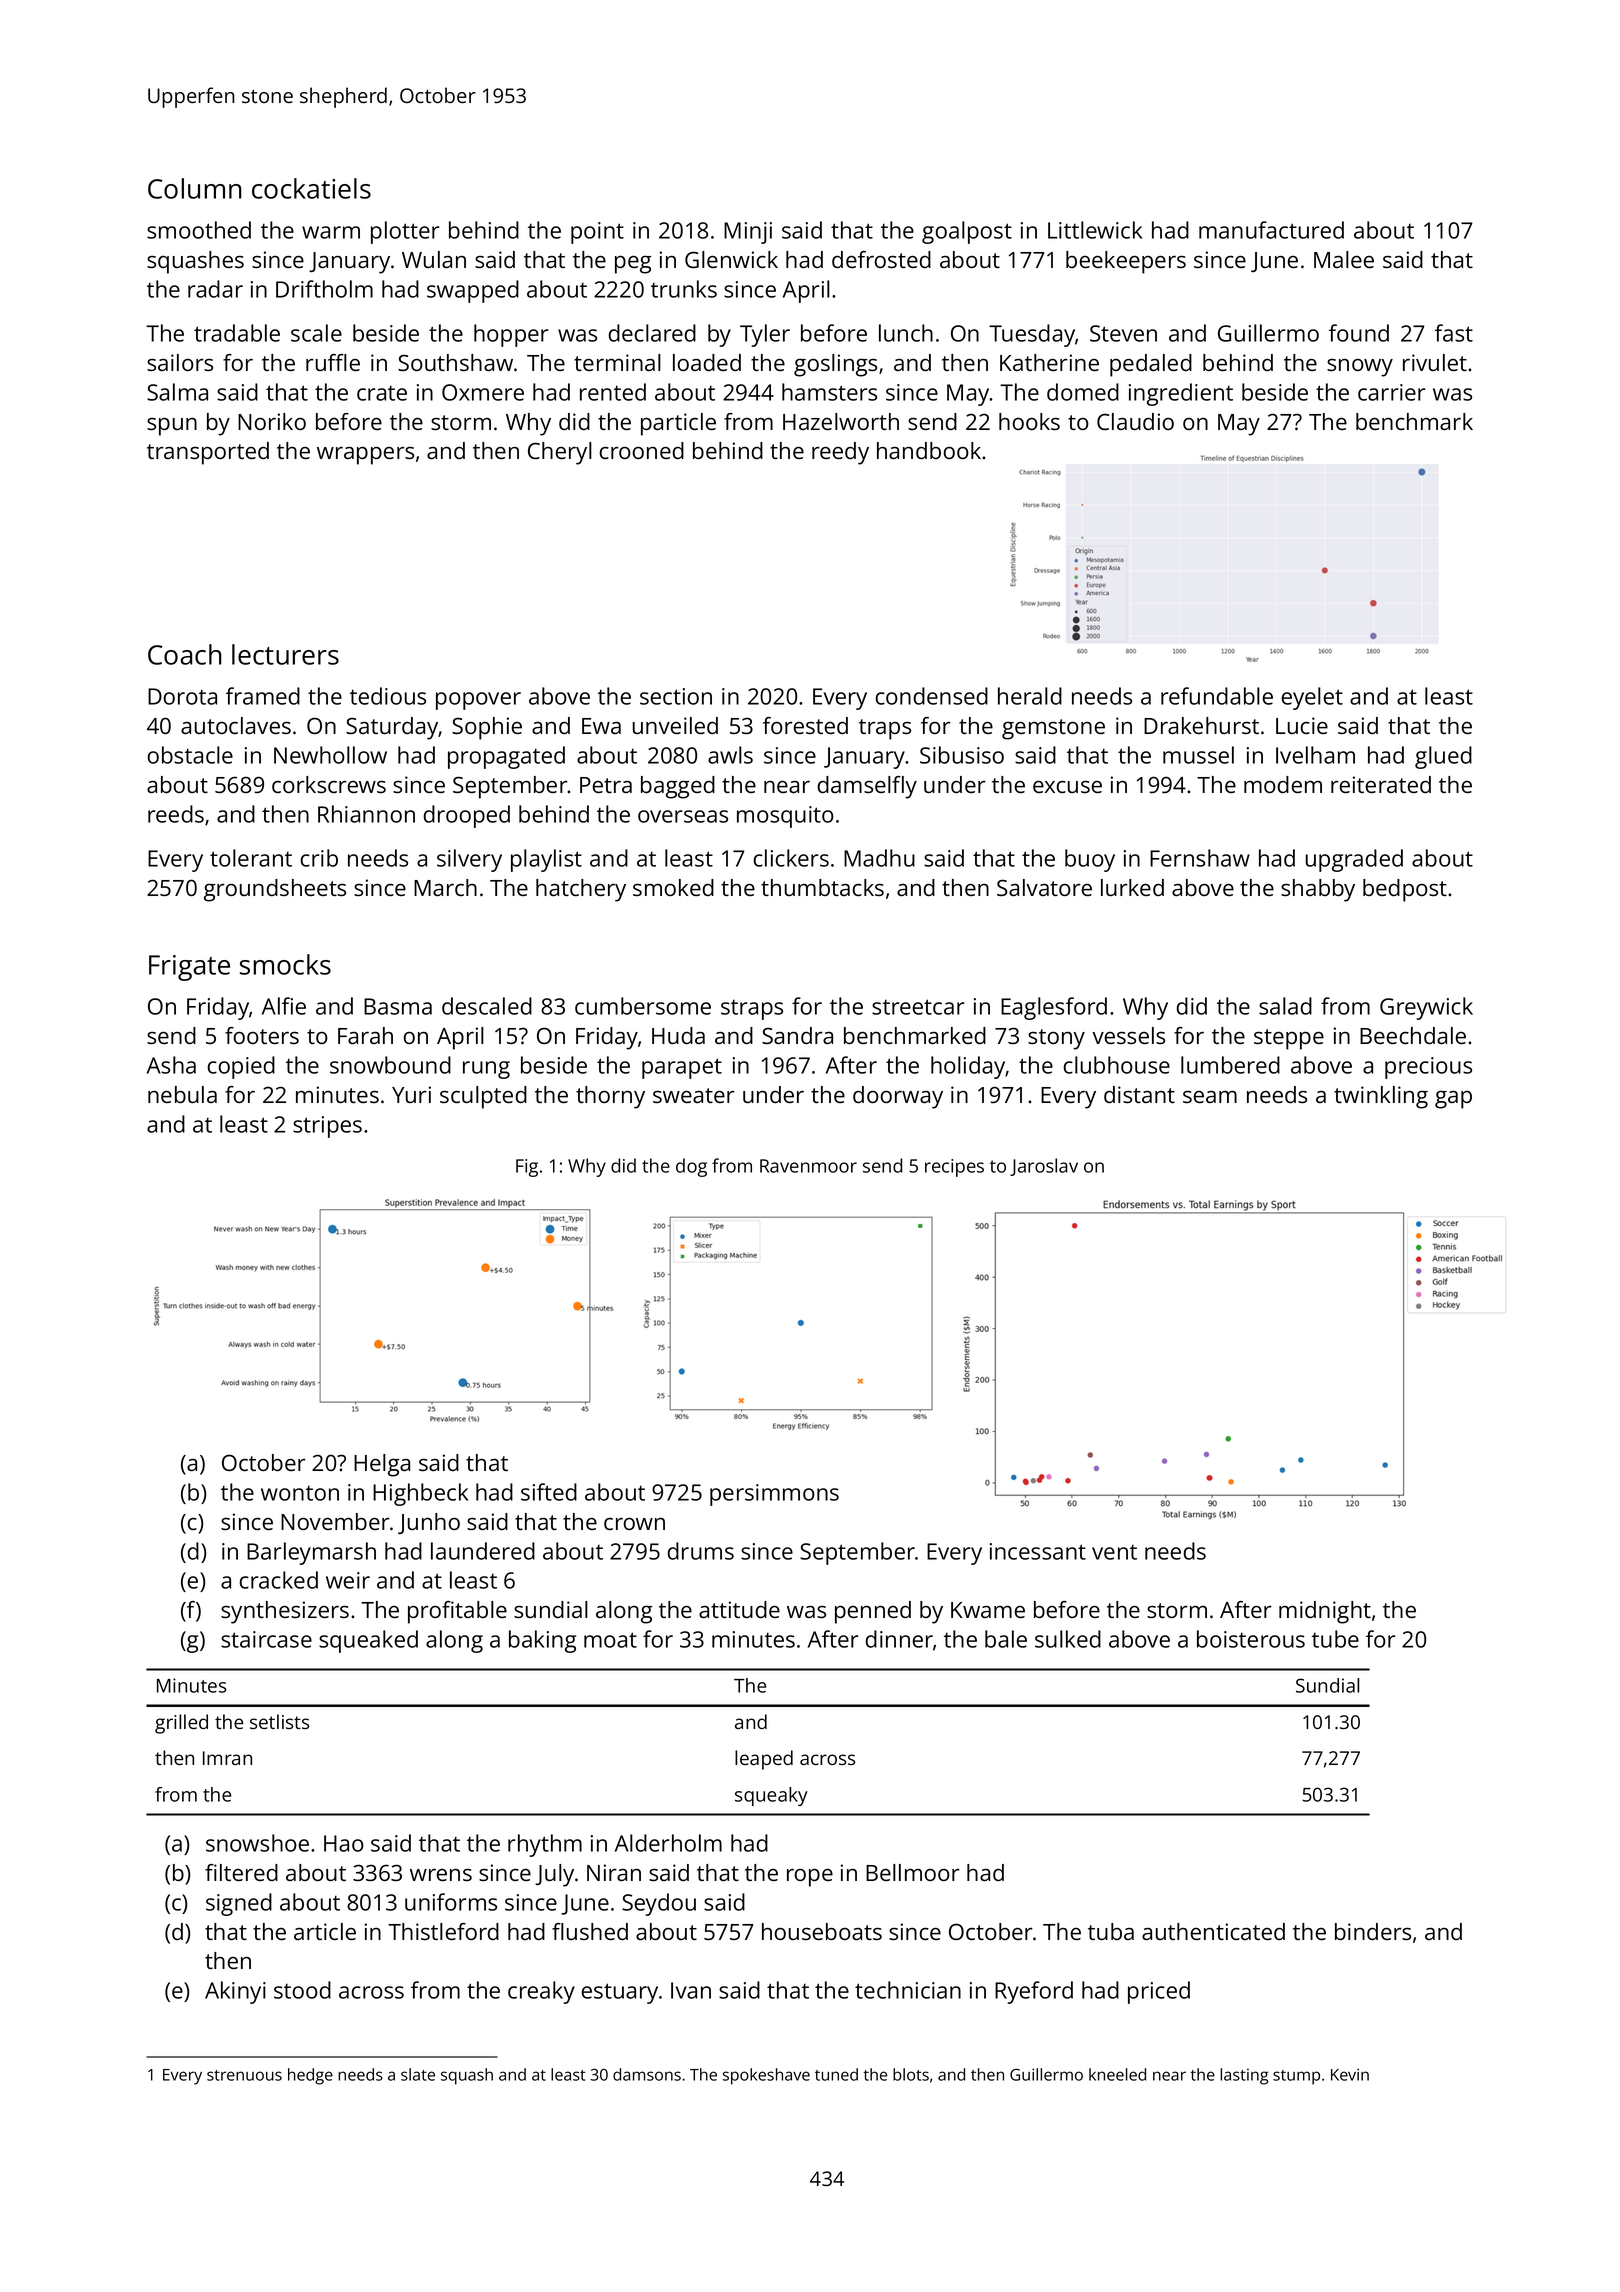 The height and width of the screenshot is (2292, 1620). I want to click on dog, so click(691, 1167).
